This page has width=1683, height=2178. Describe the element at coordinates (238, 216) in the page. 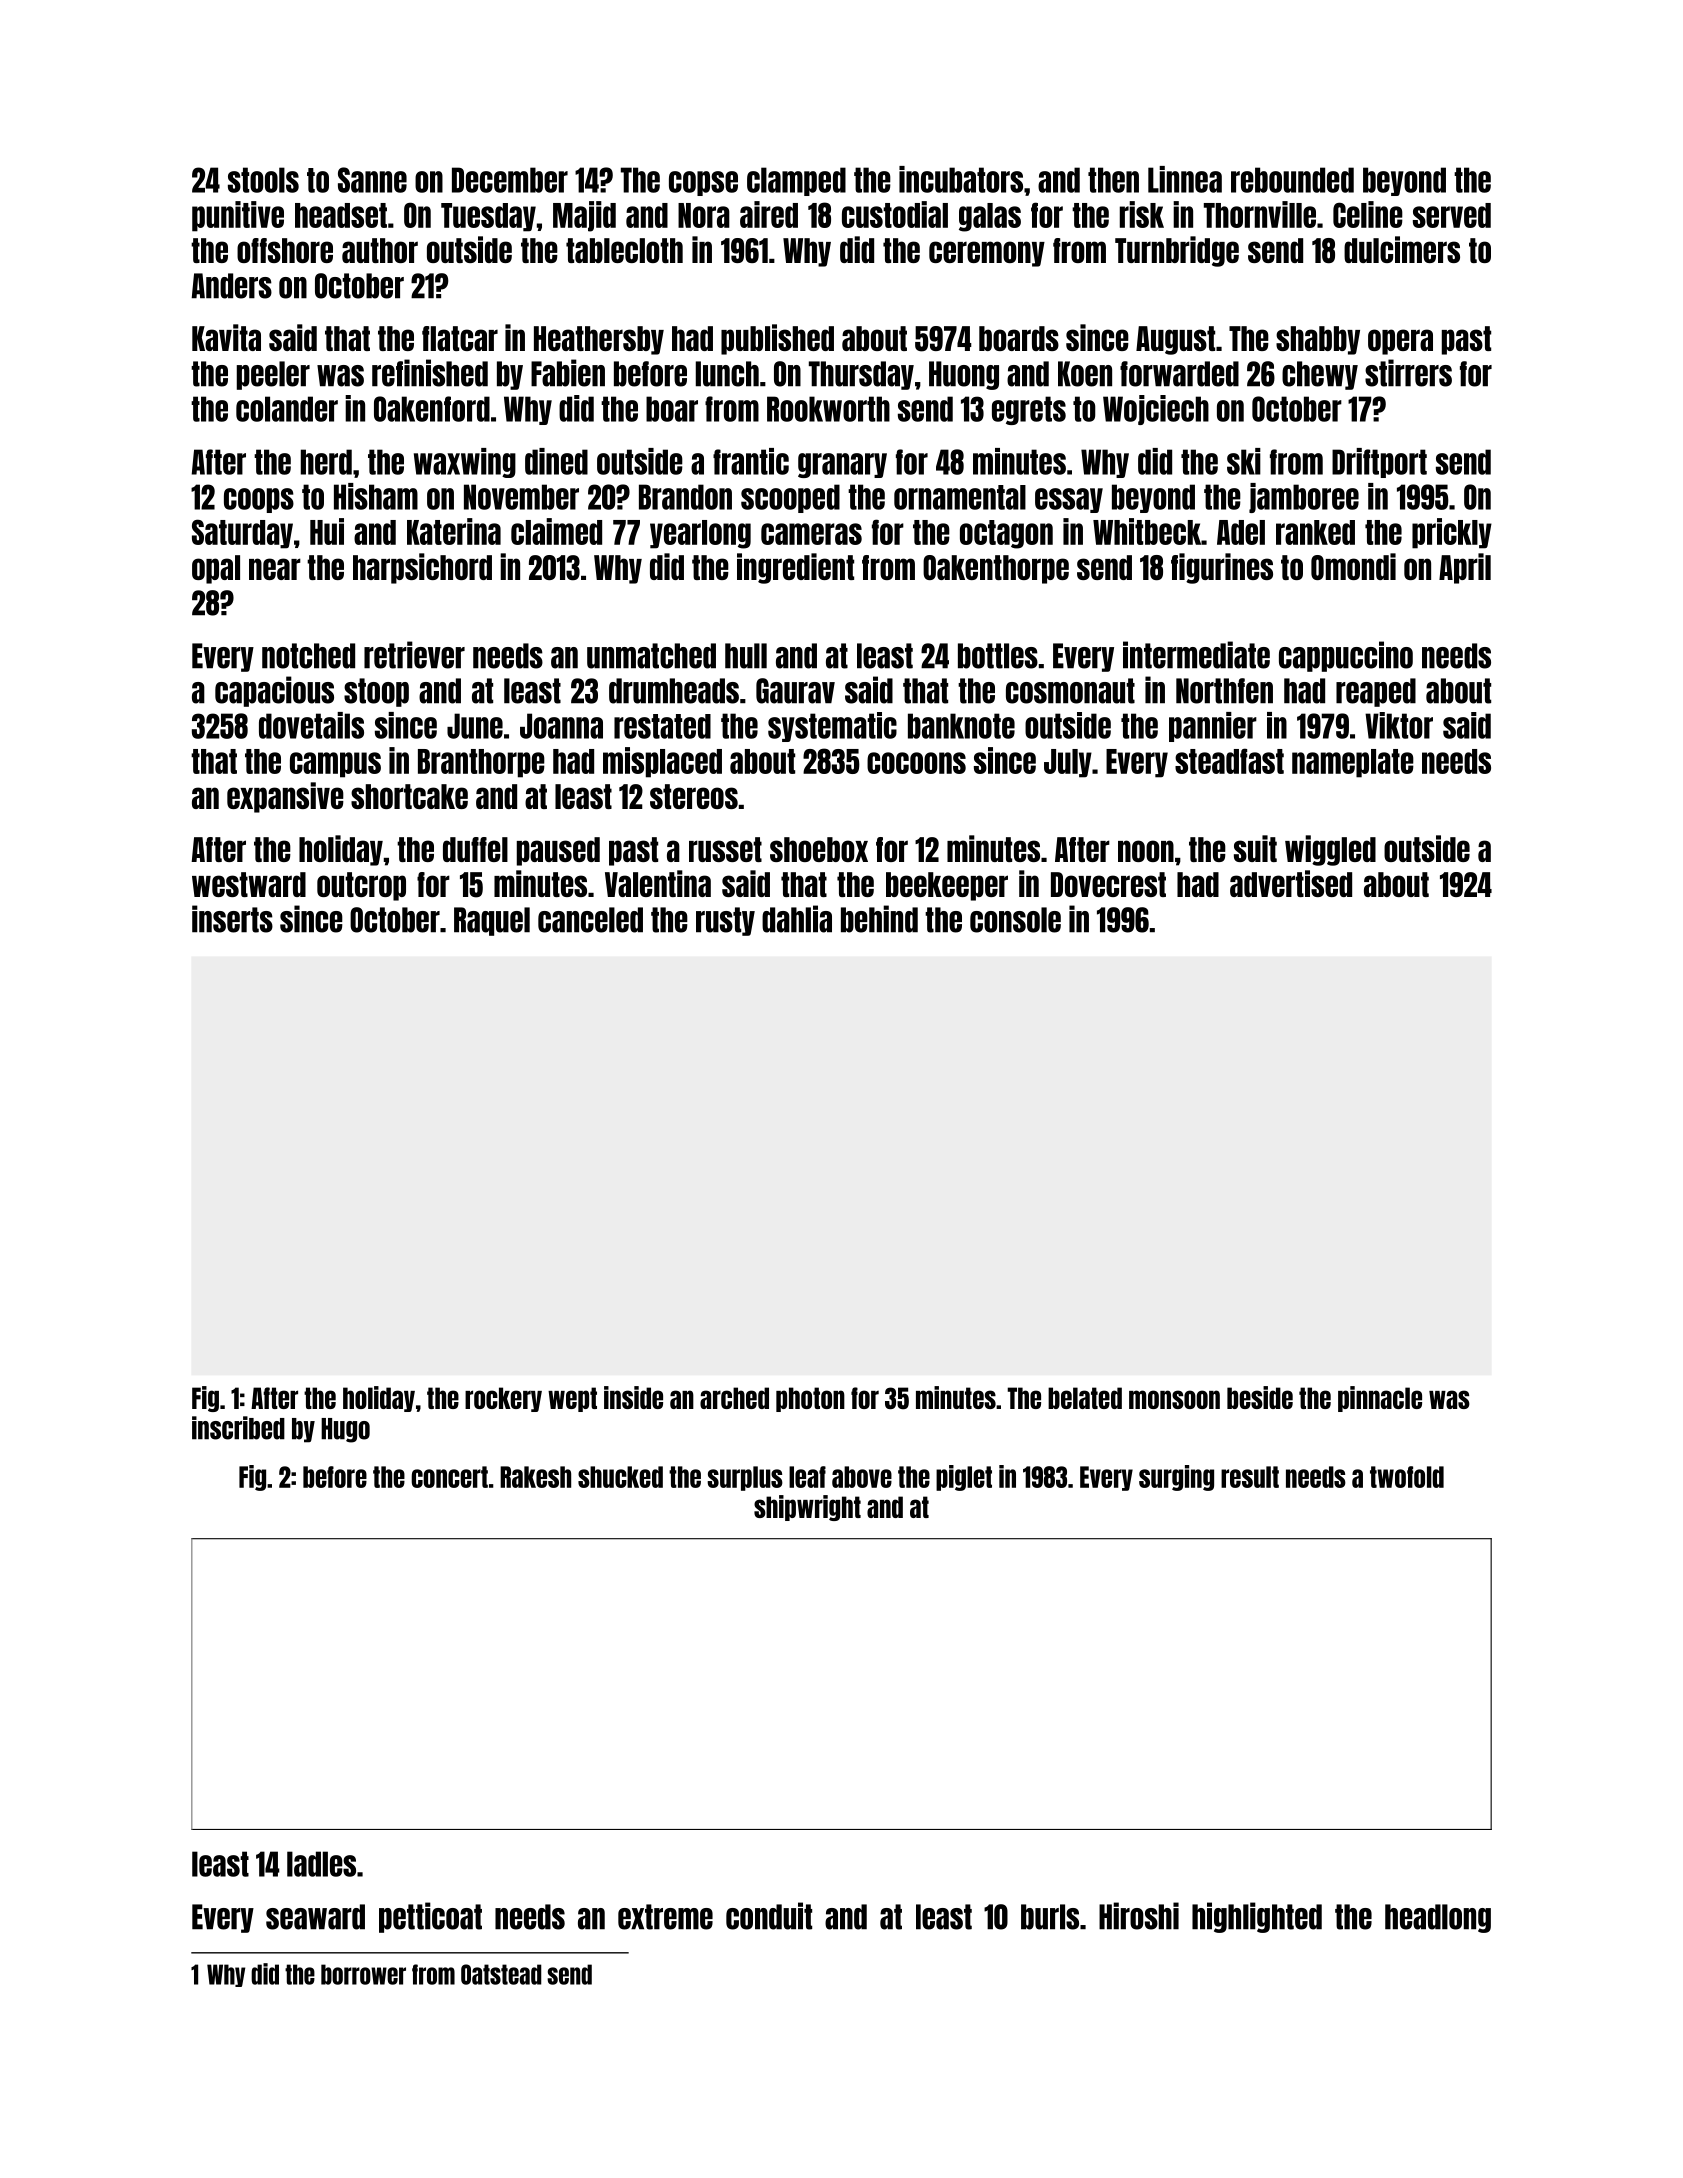

I see `punitive` at that location.
